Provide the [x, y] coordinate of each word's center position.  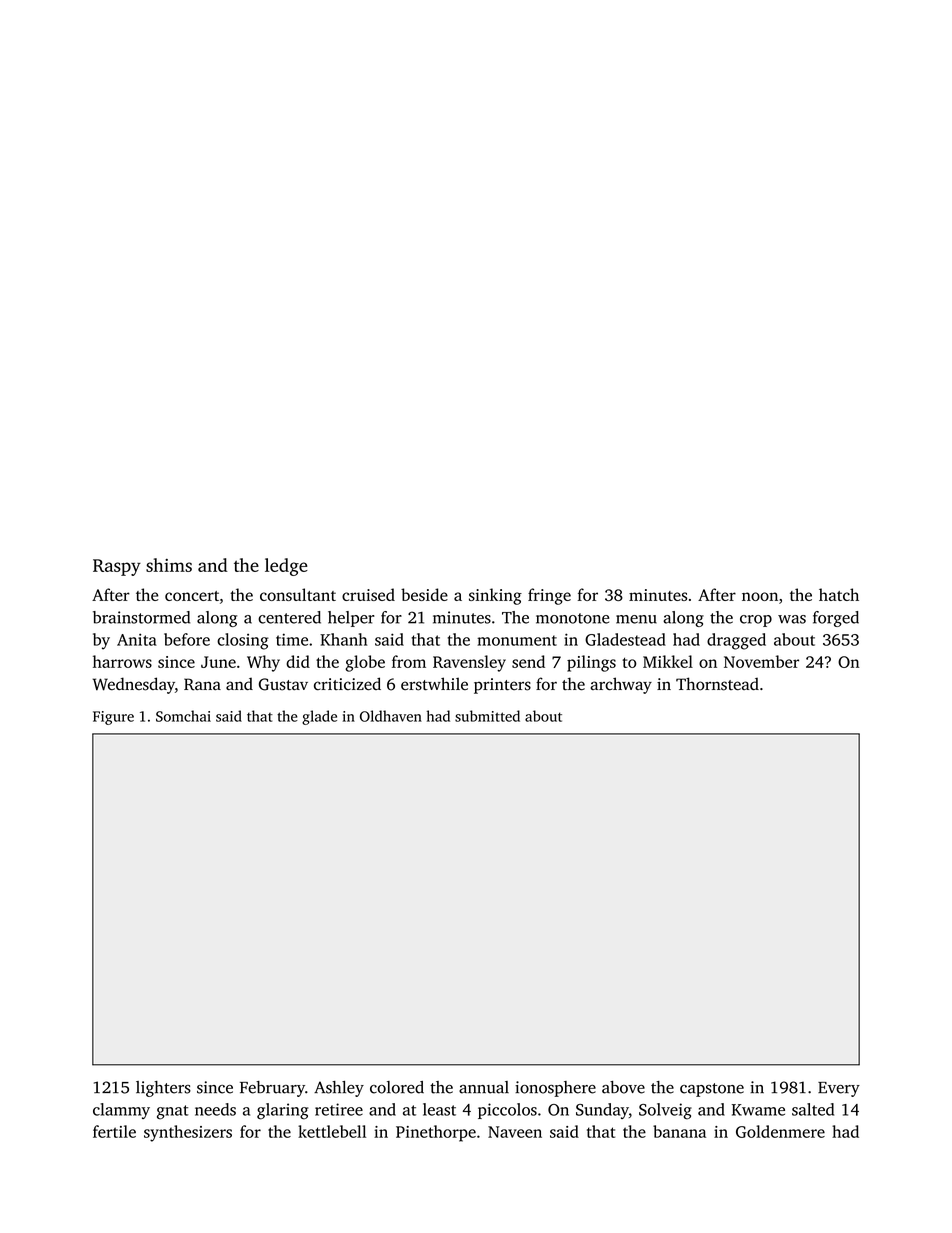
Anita [137, 639]
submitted [487, 716]
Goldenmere [780, 1131]
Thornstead [717, 684]
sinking [495, 596]
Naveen [515, 1132]
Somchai [183, 716]
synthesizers [188, 1133]
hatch [839, 594]
